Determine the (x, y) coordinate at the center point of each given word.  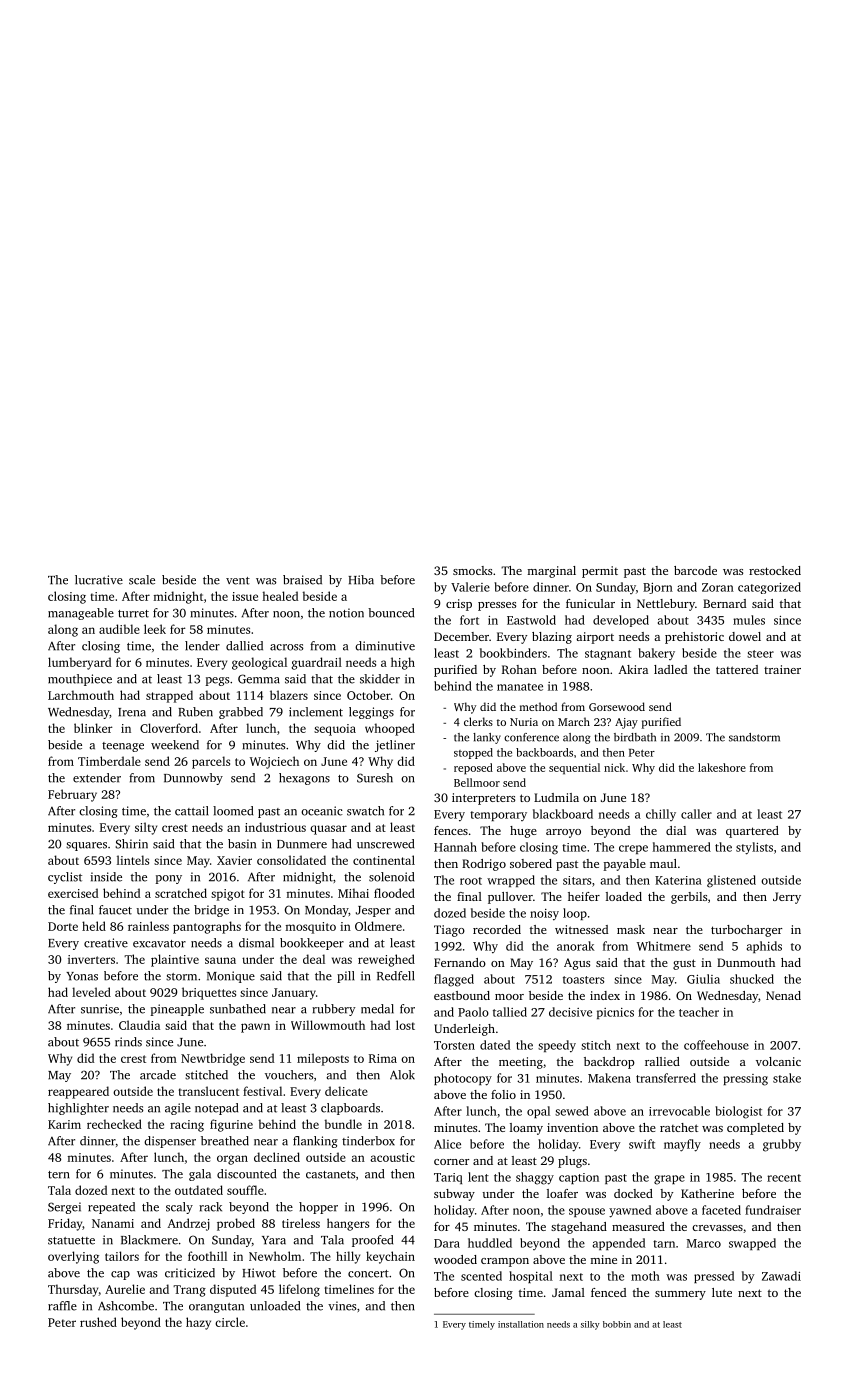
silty (146, 828)
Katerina (678, 880)
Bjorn (658, 588)
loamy (526, 1129)
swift (642, 1144)
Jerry (787, 898)
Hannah (455, 847)
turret (133, 614)
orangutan (216, 1308)
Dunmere (302, 844)
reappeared (78, 1092)
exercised (73, 893)
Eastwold (531, 620)
